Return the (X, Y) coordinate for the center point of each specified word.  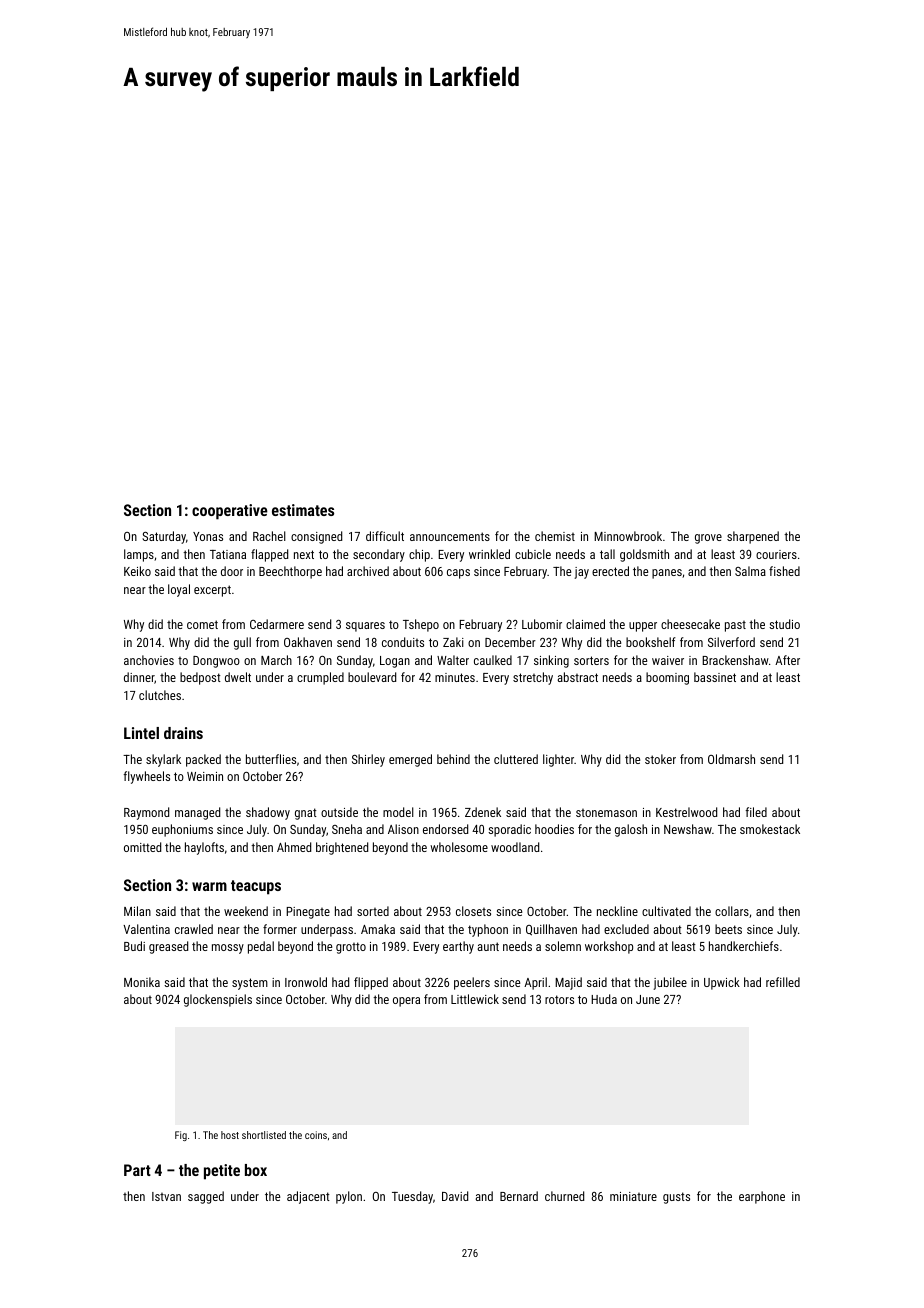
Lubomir (542, 624)
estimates (303, 510)
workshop (609, 947)
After (787, 660)
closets (473, 911)
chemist (555, 536)
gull (242, 643)
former (280, 929)
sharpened (753, 537)
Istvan (166, 1196)
